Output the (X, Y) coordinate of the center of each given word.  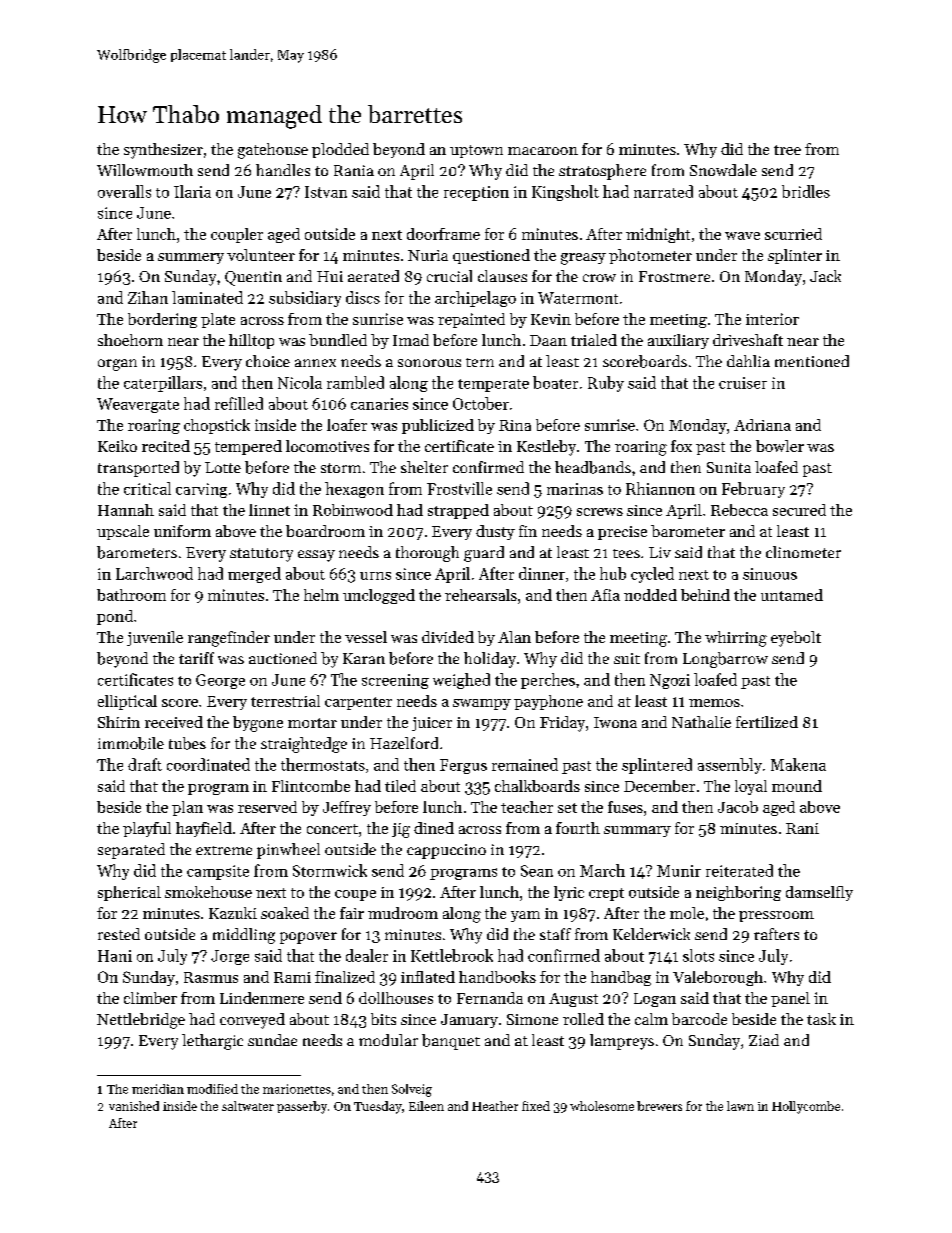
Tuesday (378, 1107)
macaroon (543, 151)
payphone (548, 702)
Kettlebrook (452, 955)
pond (115, 617)
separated (131, 851)
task (821, 1019)
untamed (792, 595)
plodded (340, 150)
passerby (302, 1107)
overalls (124, 191)
